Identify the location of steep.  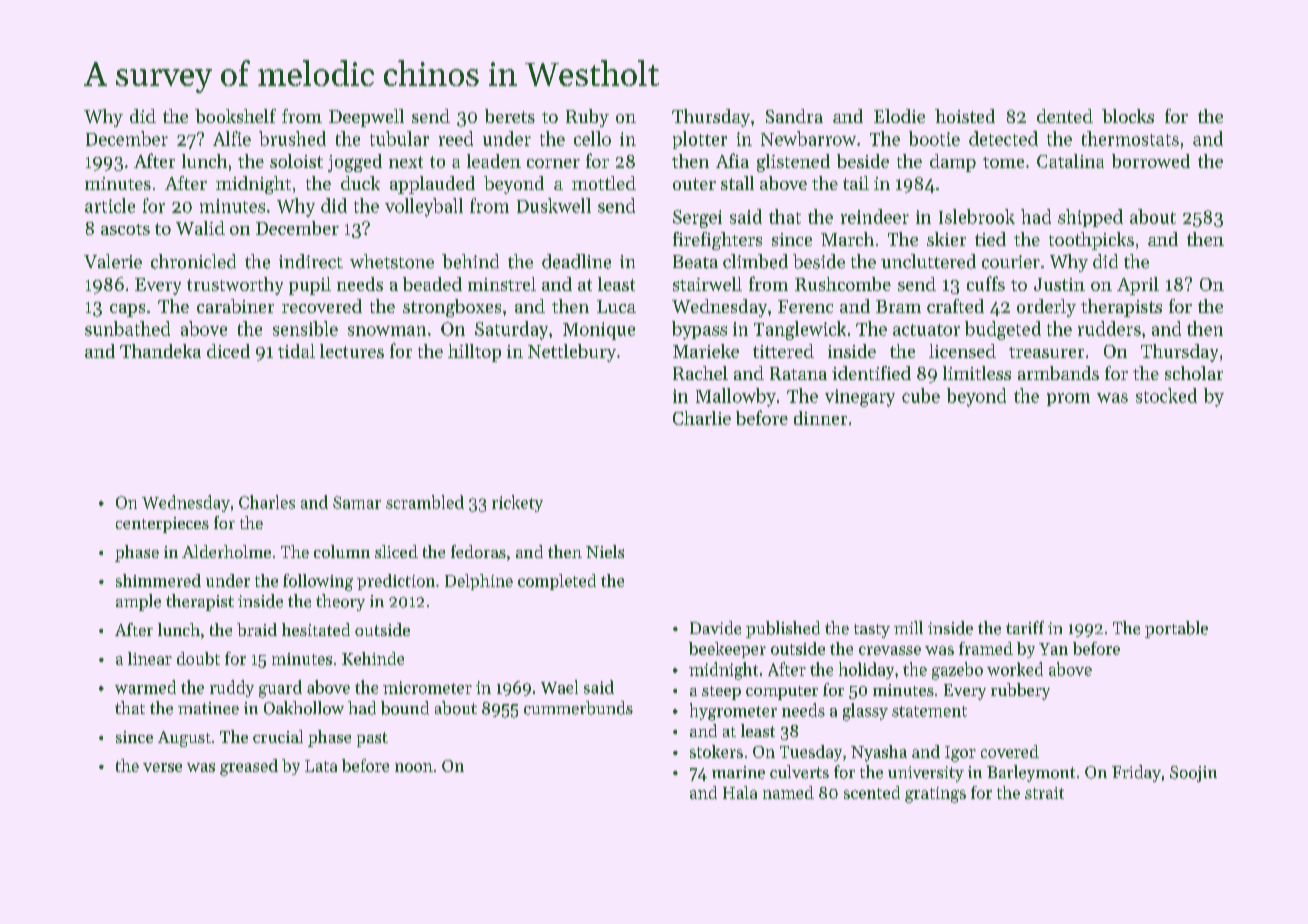
(721, 693).
